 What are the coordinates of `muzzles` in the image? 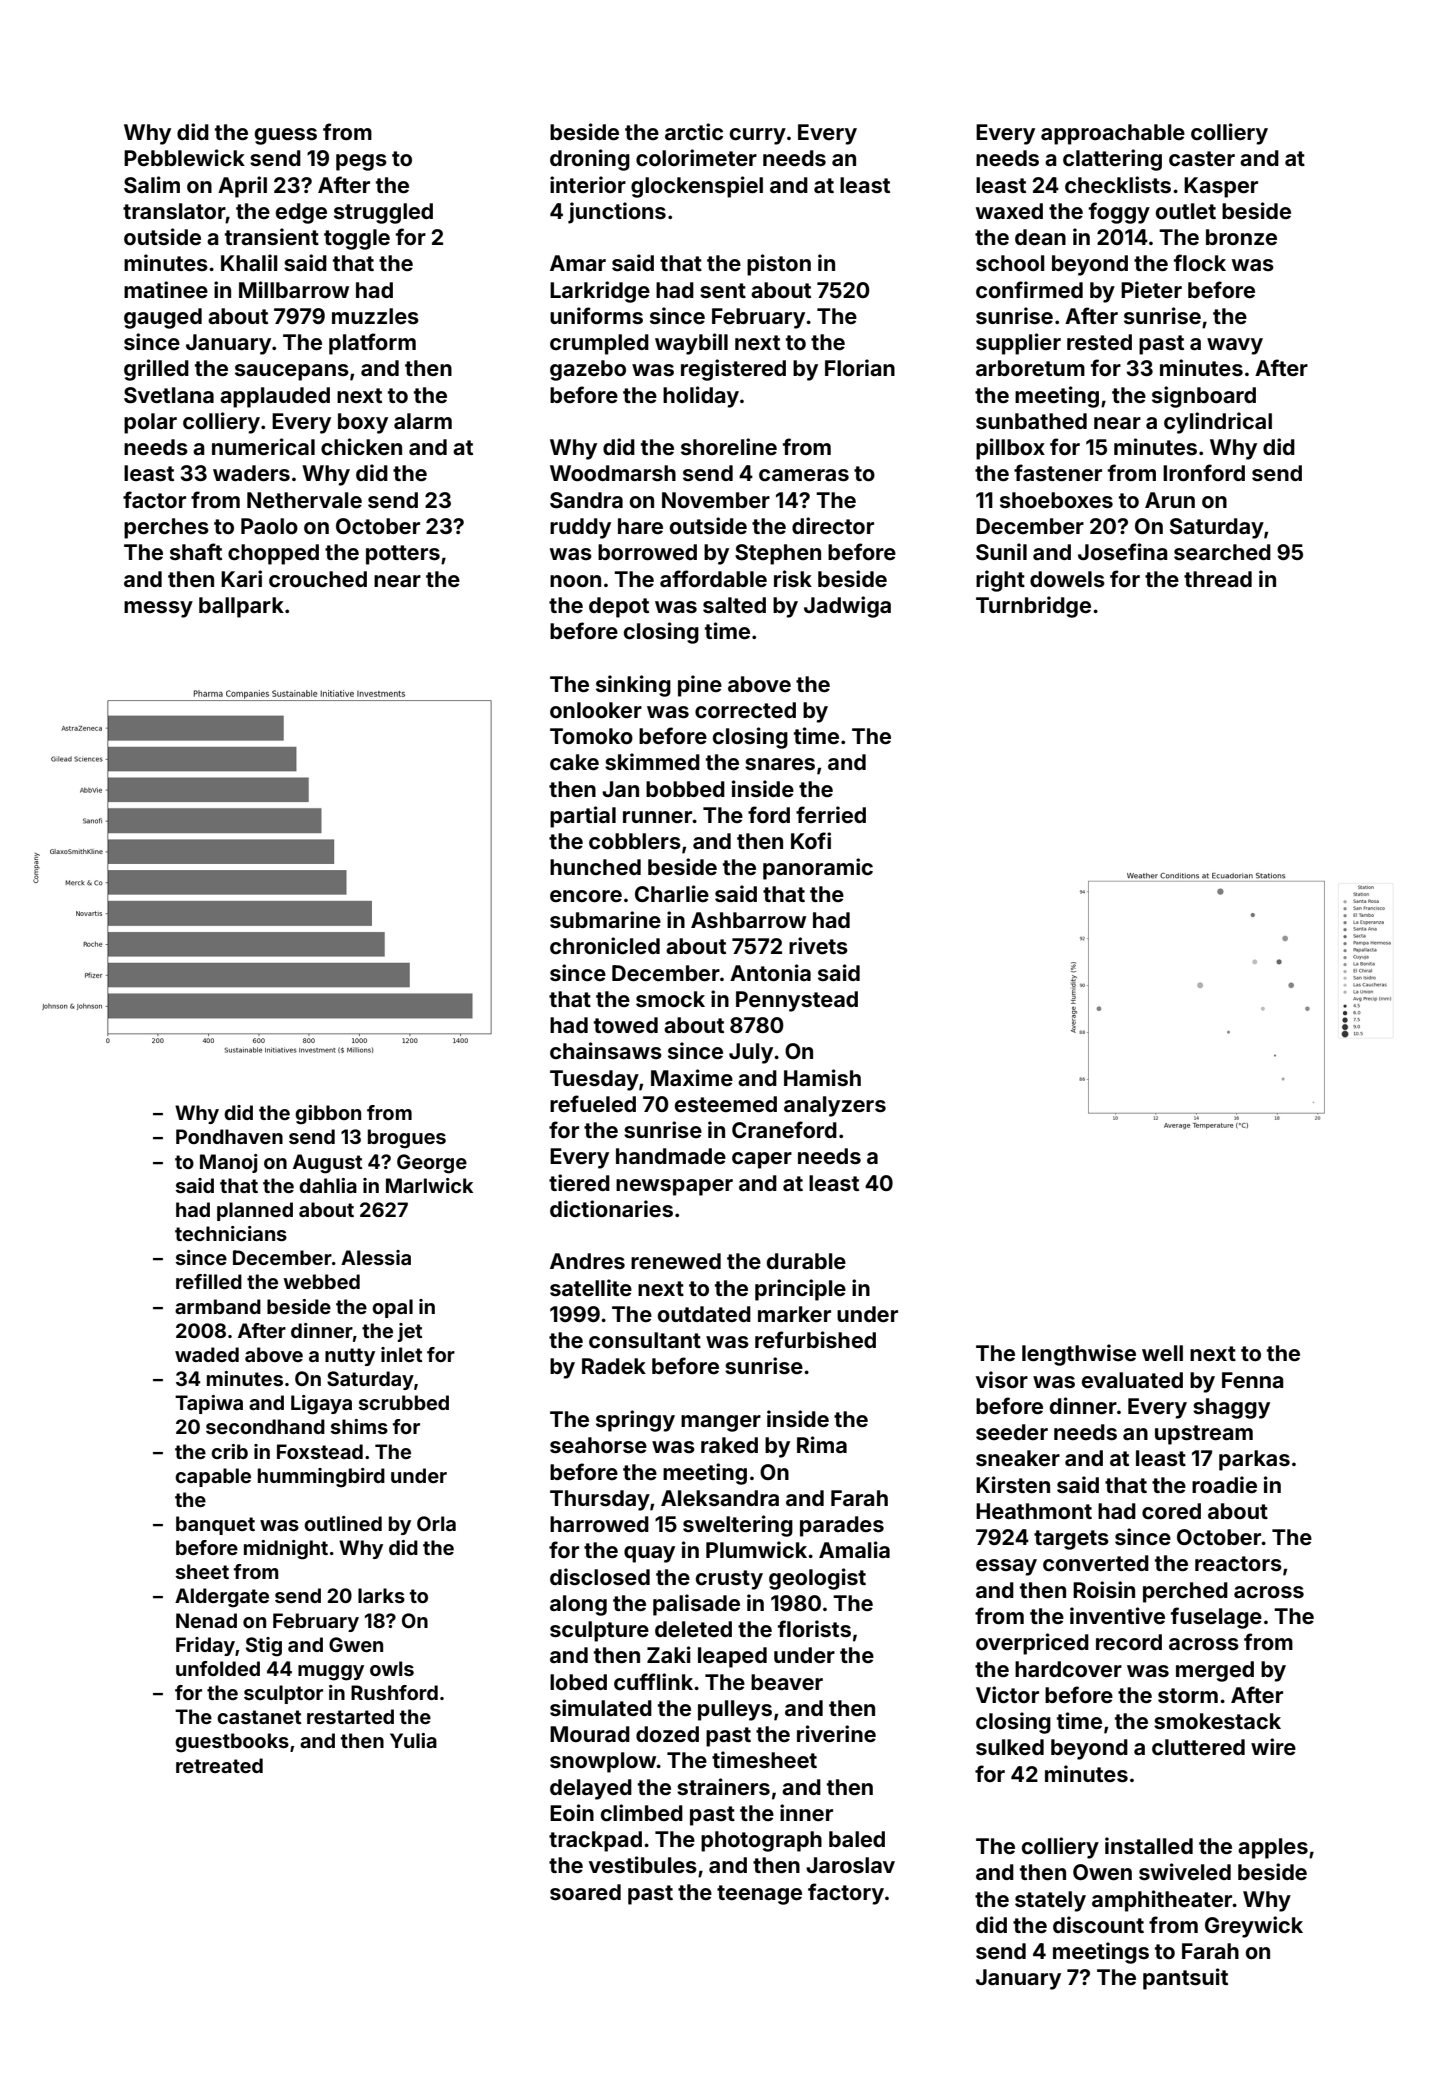 It's located at (375, 316).
